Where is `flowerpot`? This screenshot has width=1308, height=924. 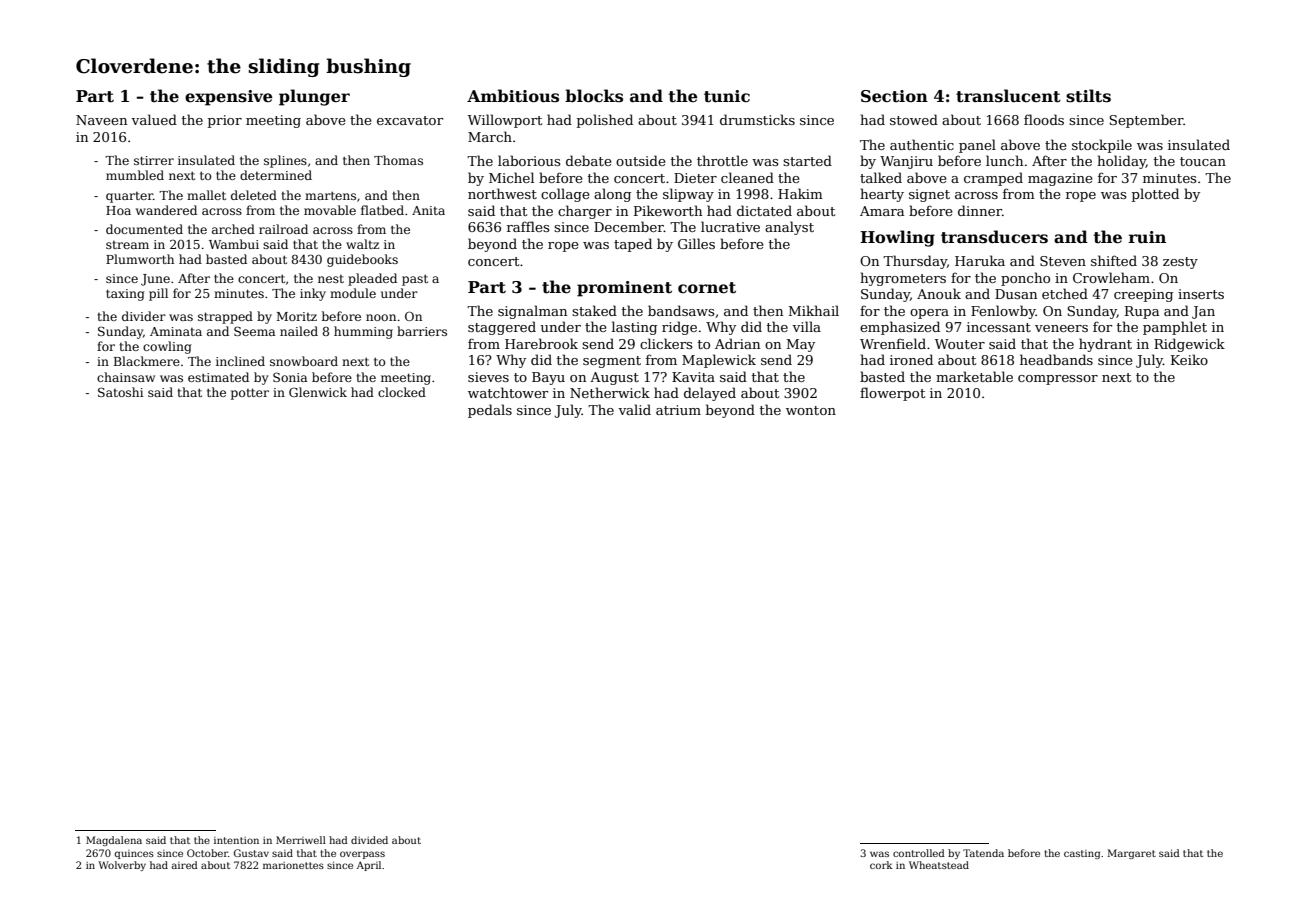 flowerpot is located at coordinates (892, 394).
